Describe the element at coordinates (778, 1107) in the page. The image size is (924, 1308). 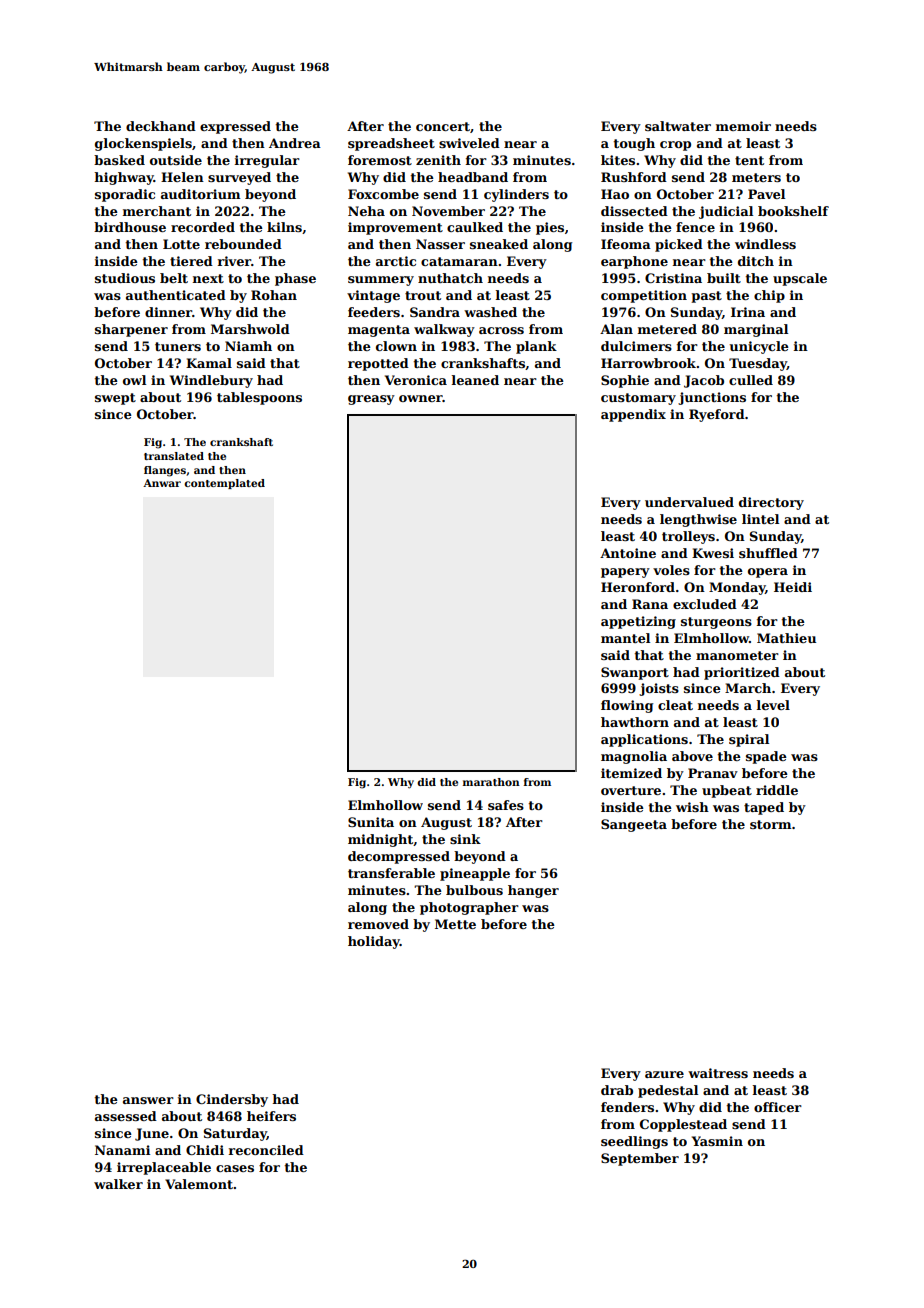
I see `officer` at that location.
